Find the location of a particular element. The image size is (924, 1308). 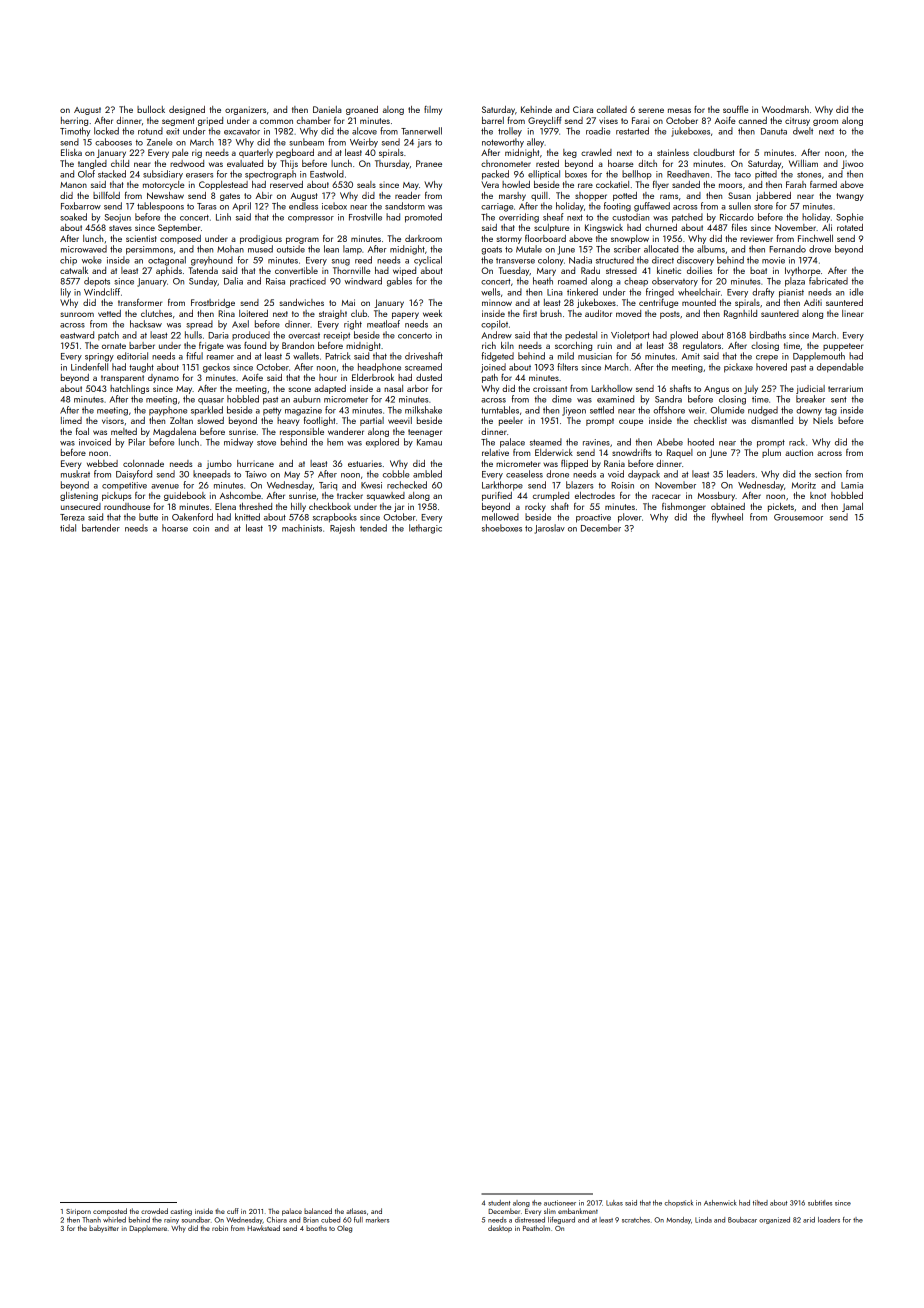

Kehinde is located at coordinates (536, 109).
